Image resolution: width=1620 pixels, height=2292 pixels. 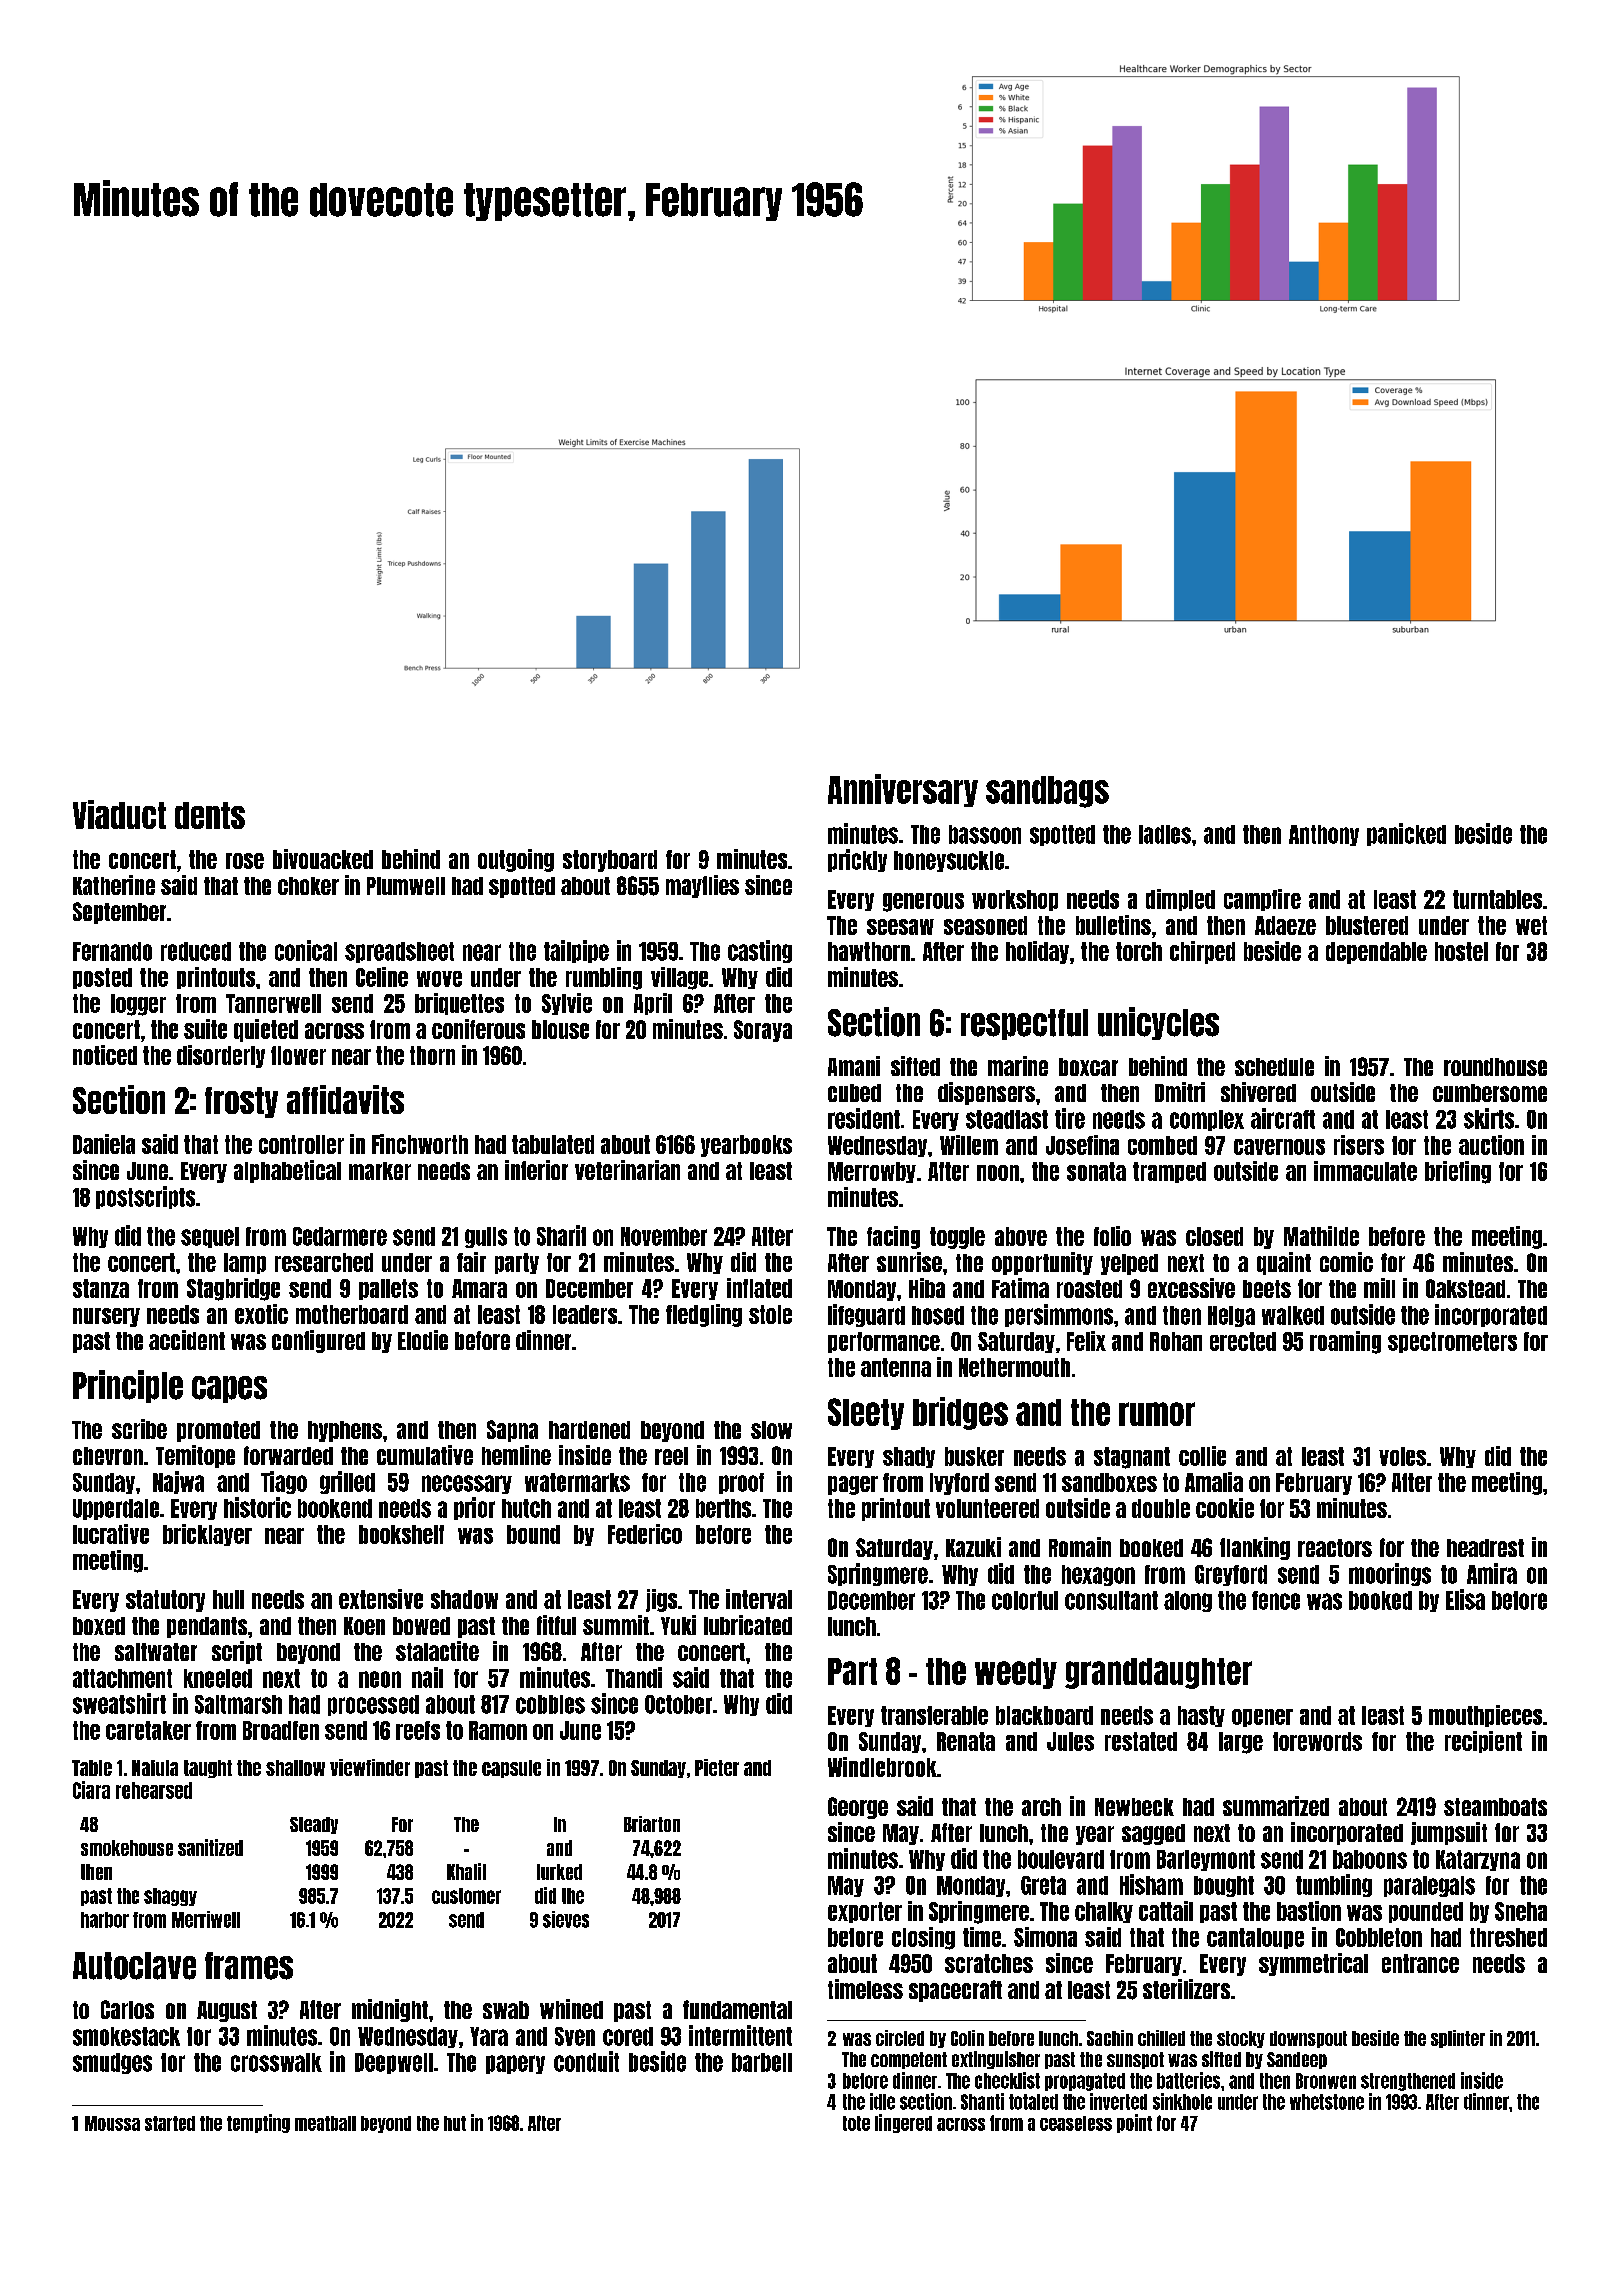 I want to click on Anniversary, so click(x=903, y=790).
